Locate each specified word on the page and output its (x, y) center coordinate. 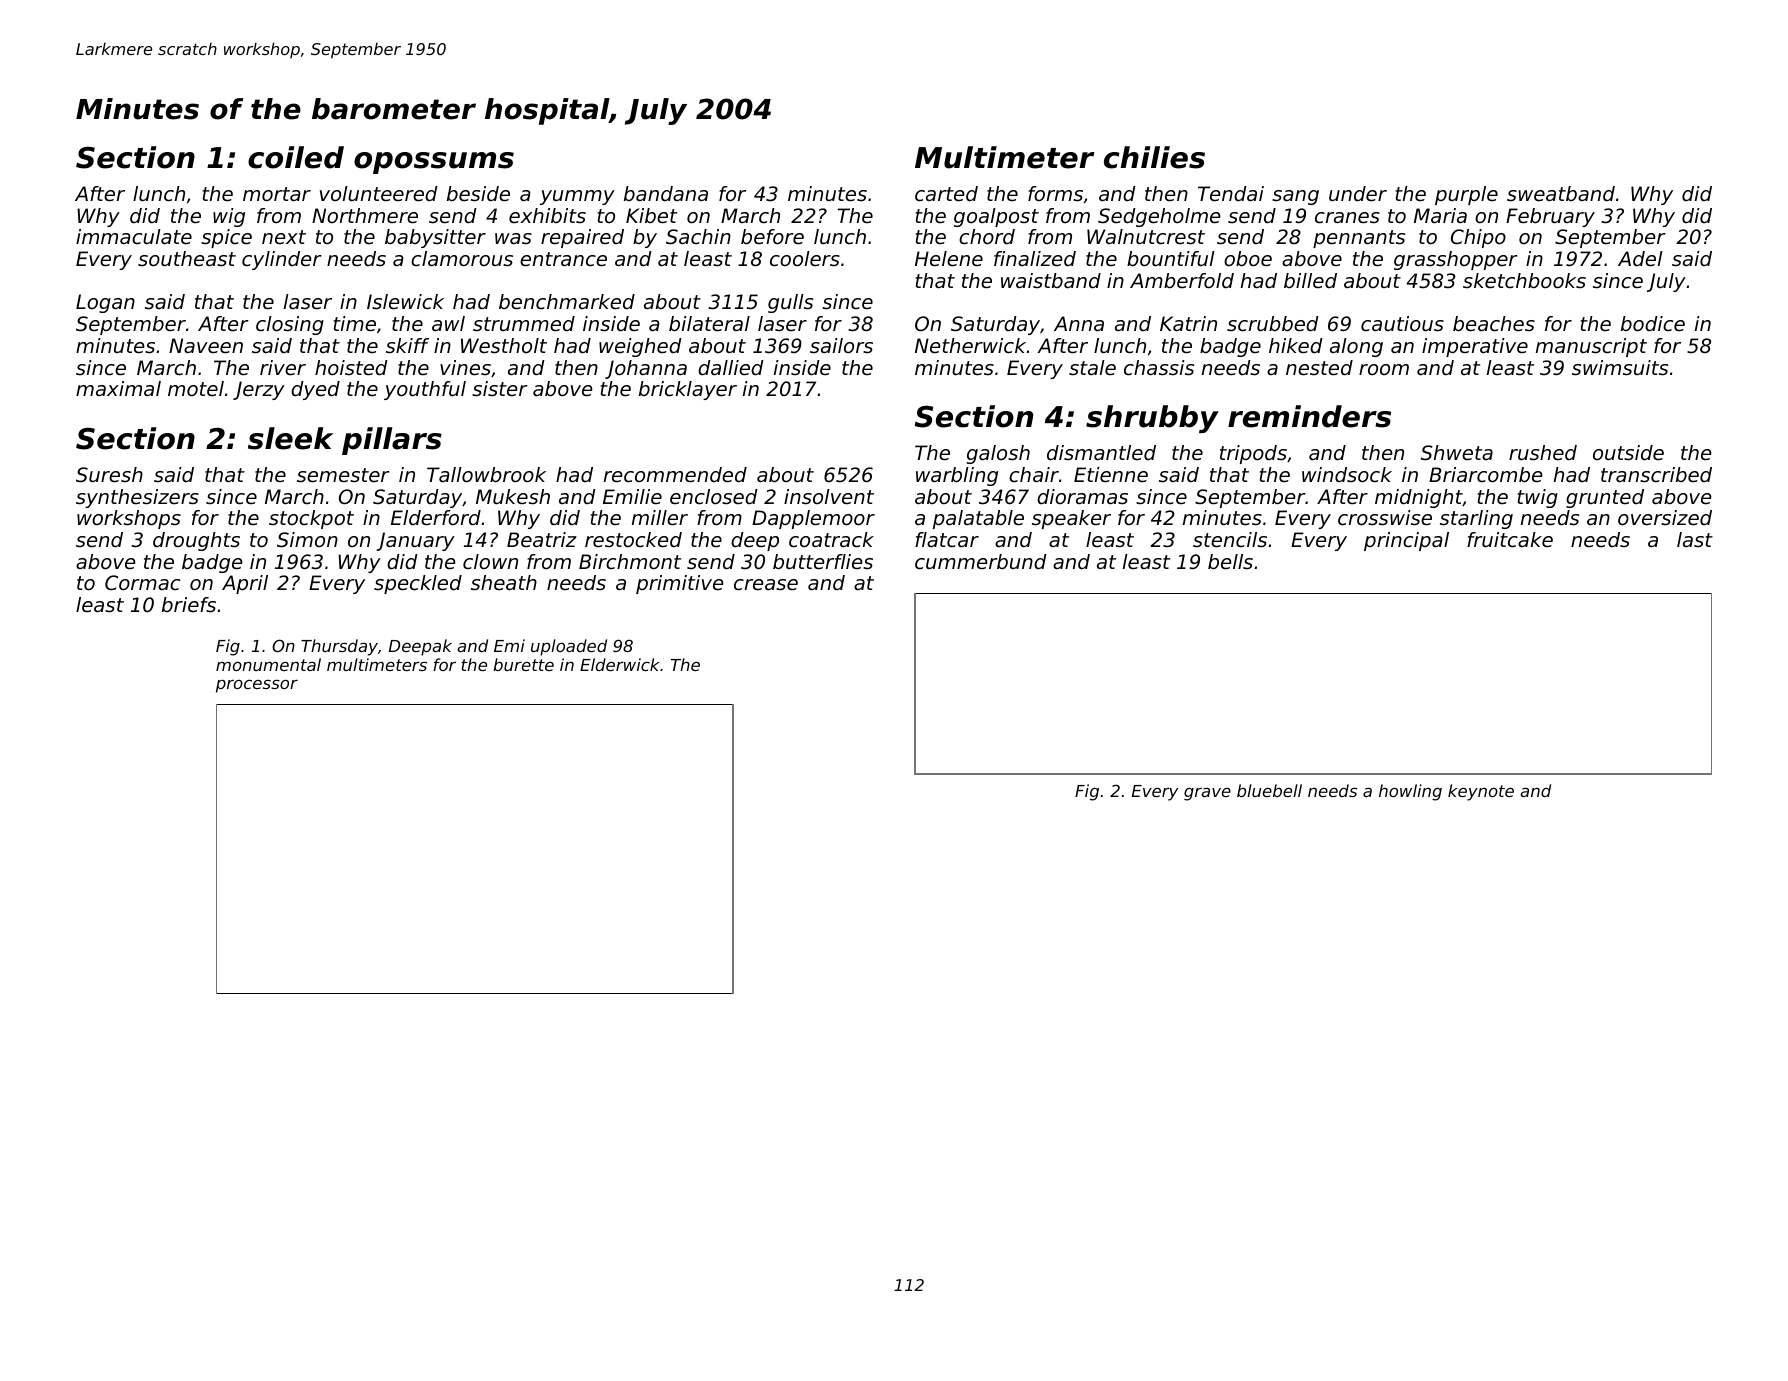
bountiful (1171, 259)
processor (257, 686)
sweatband (1561, 194)
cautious (1402, 324)
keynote (1481, 792)
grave (1207, 794)
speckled (418, 584)
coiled (296, 157)
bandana (666, 194)
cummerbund (981, 562)
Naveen (206, 345)
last (1695, 540)
